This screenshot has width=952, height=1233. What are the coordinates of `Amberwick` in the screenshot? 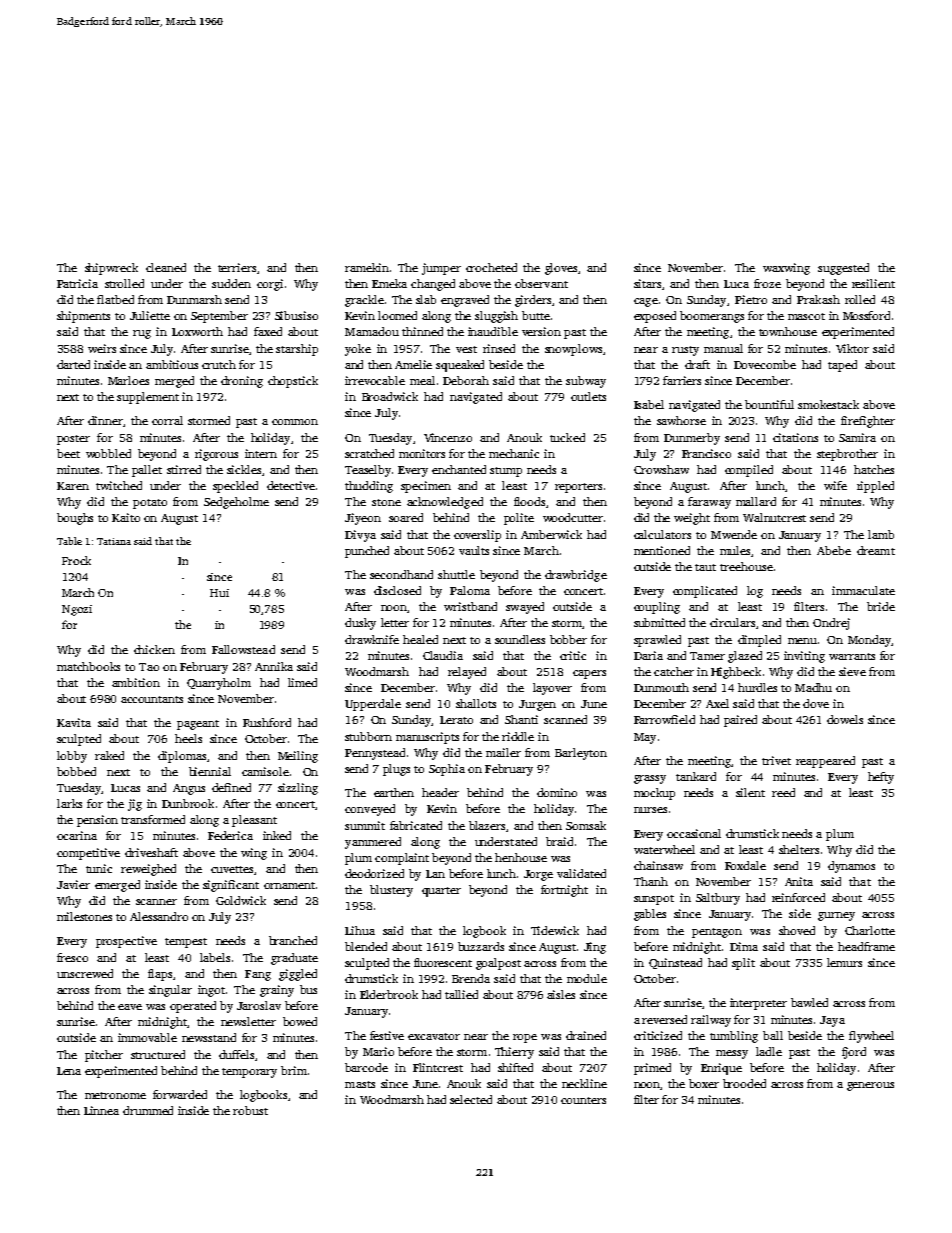 It's located at (551, 534).
